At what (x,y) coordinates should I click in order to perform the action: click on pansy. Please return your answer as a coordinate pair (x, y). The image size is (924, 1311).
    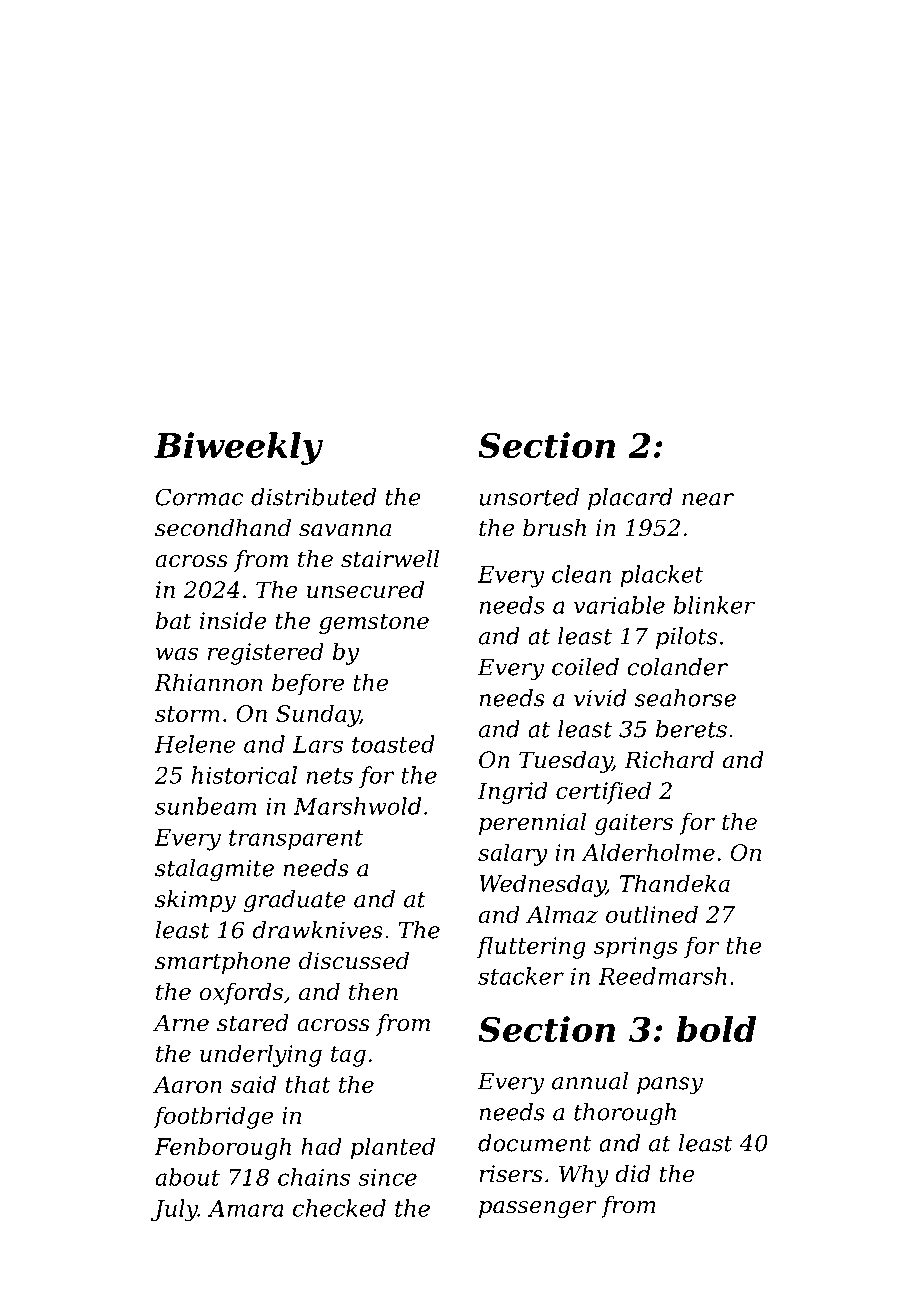
    Looking at the image, I should click on (670, 1086).
